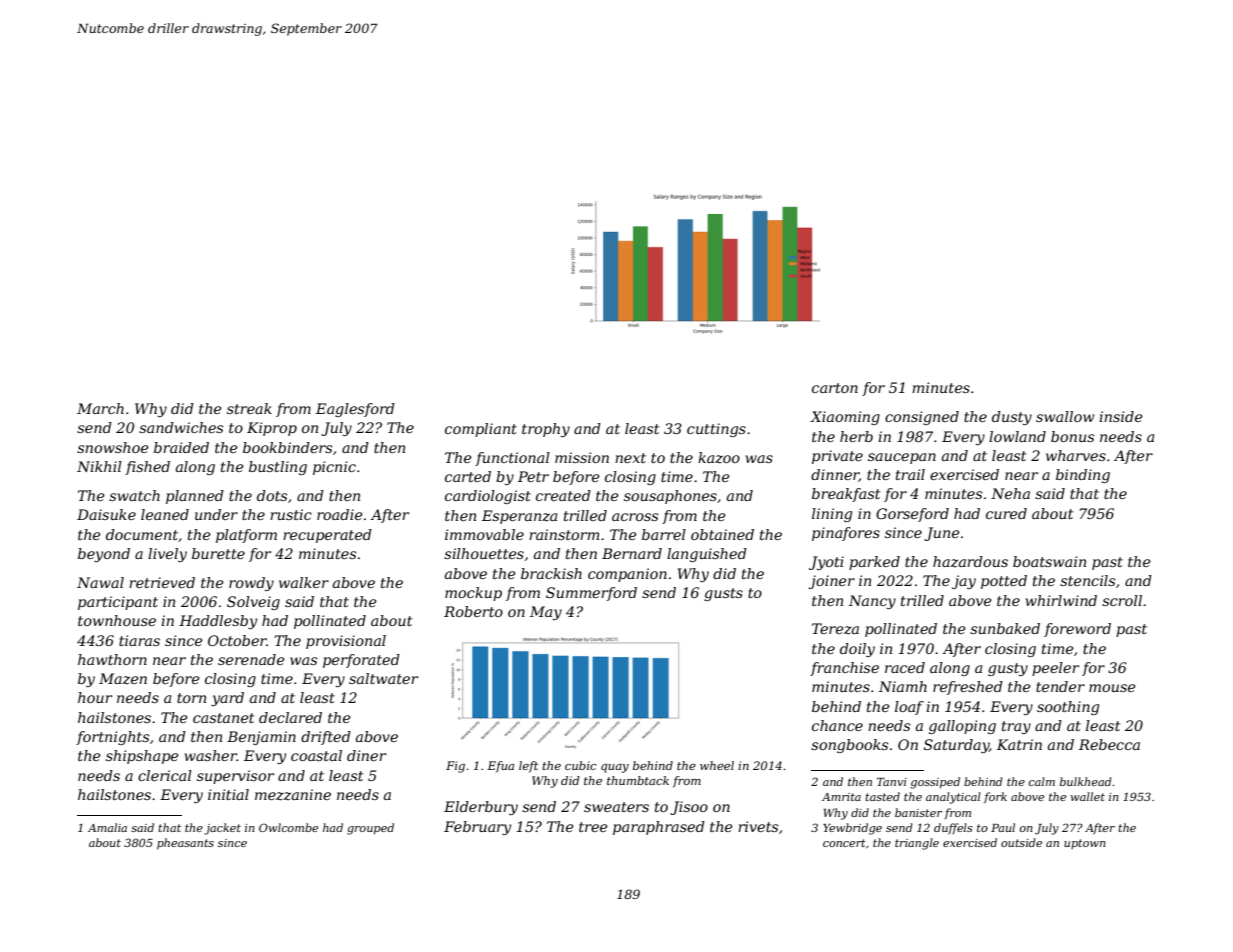 The width and height of the document is (1233, 952). What do you see at coordinates (249, 408) in the document?
I see `streak` at bounding box center [249, 408].
